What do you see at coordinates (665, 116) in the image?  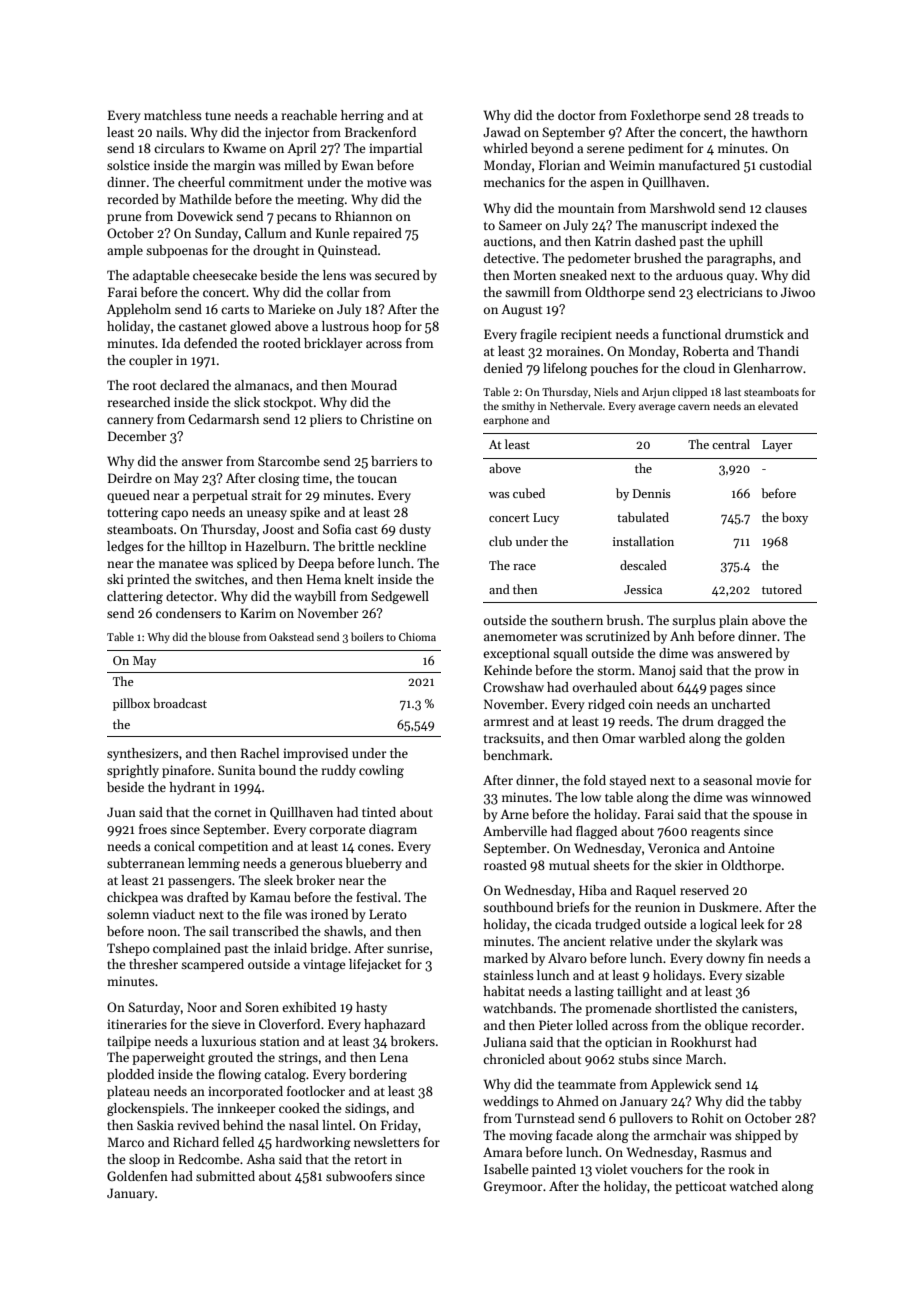 I see `Foxlethorpe` at bounding box center [665, 116].
